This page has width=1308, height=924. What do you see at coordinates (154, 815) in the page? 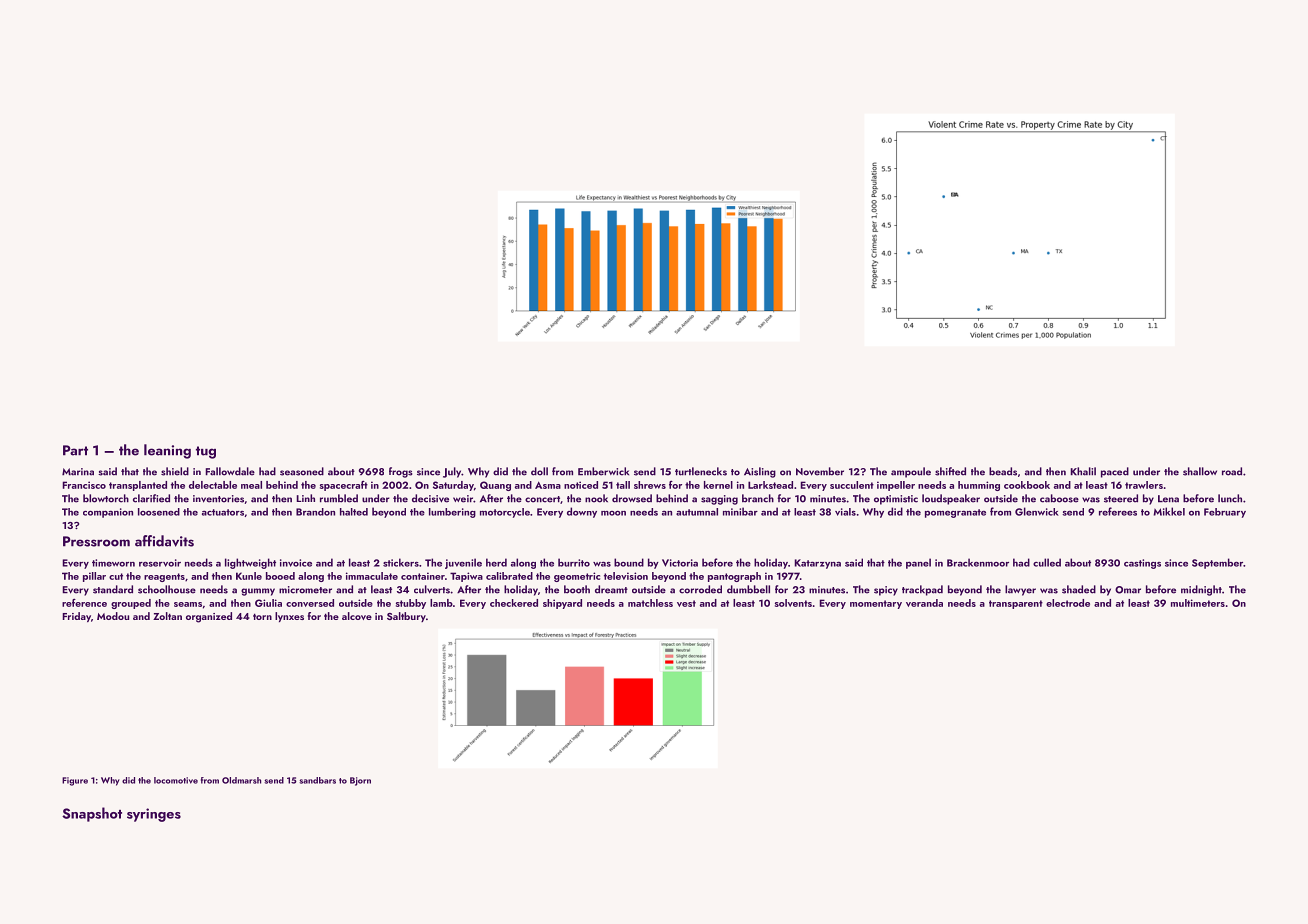
I see `syringes` at bounding box center [154, 815].
